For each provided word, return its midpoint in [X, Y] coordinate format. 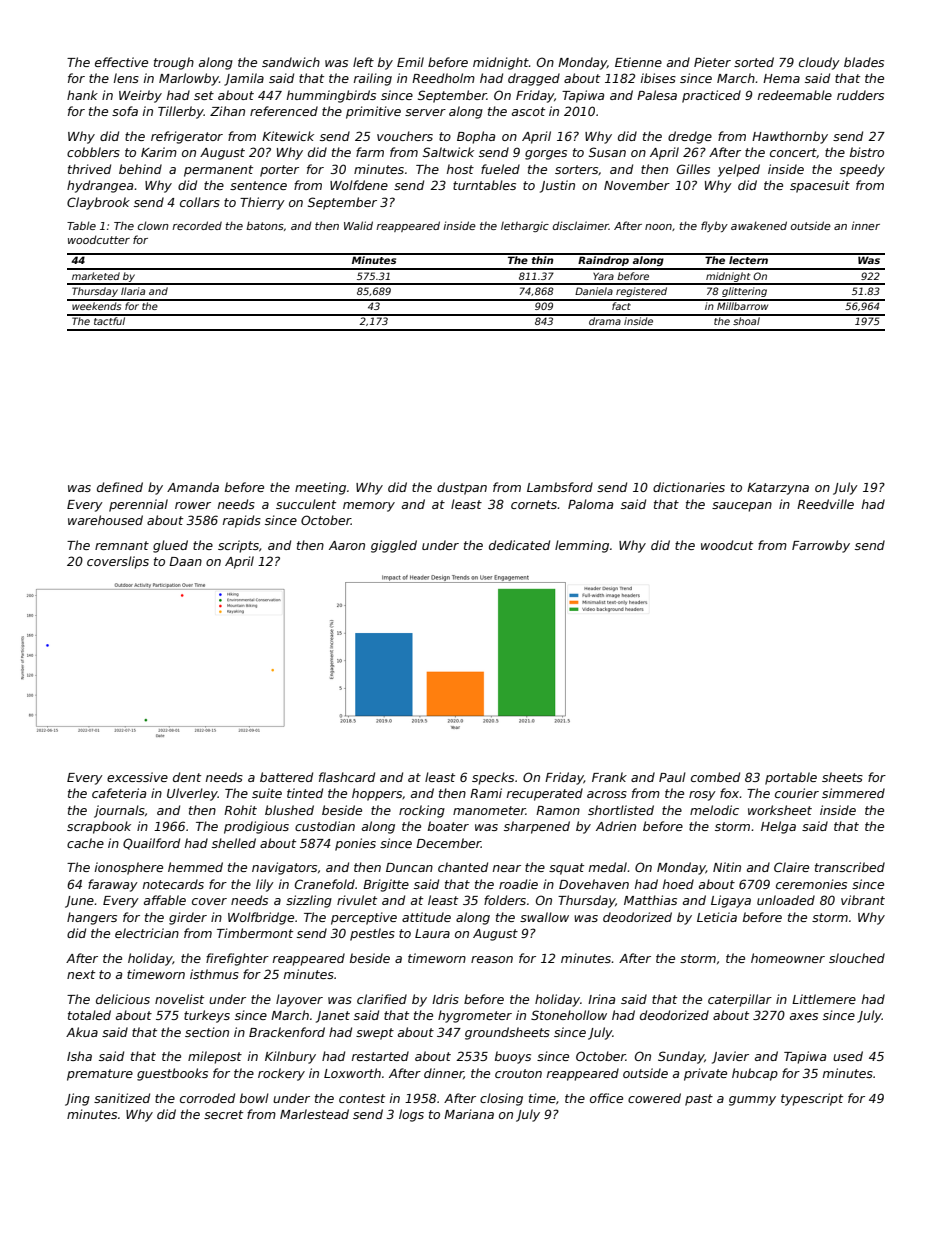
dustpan [462, 488]
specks [493, 778]
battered [286, 777]
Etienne [638, 62]
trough [174, 63]
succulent [306, 504]
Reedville [825, 504]
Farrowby [821, 546]
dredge [690, 137]
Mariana [469, 1114]
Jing [77, 1099]
